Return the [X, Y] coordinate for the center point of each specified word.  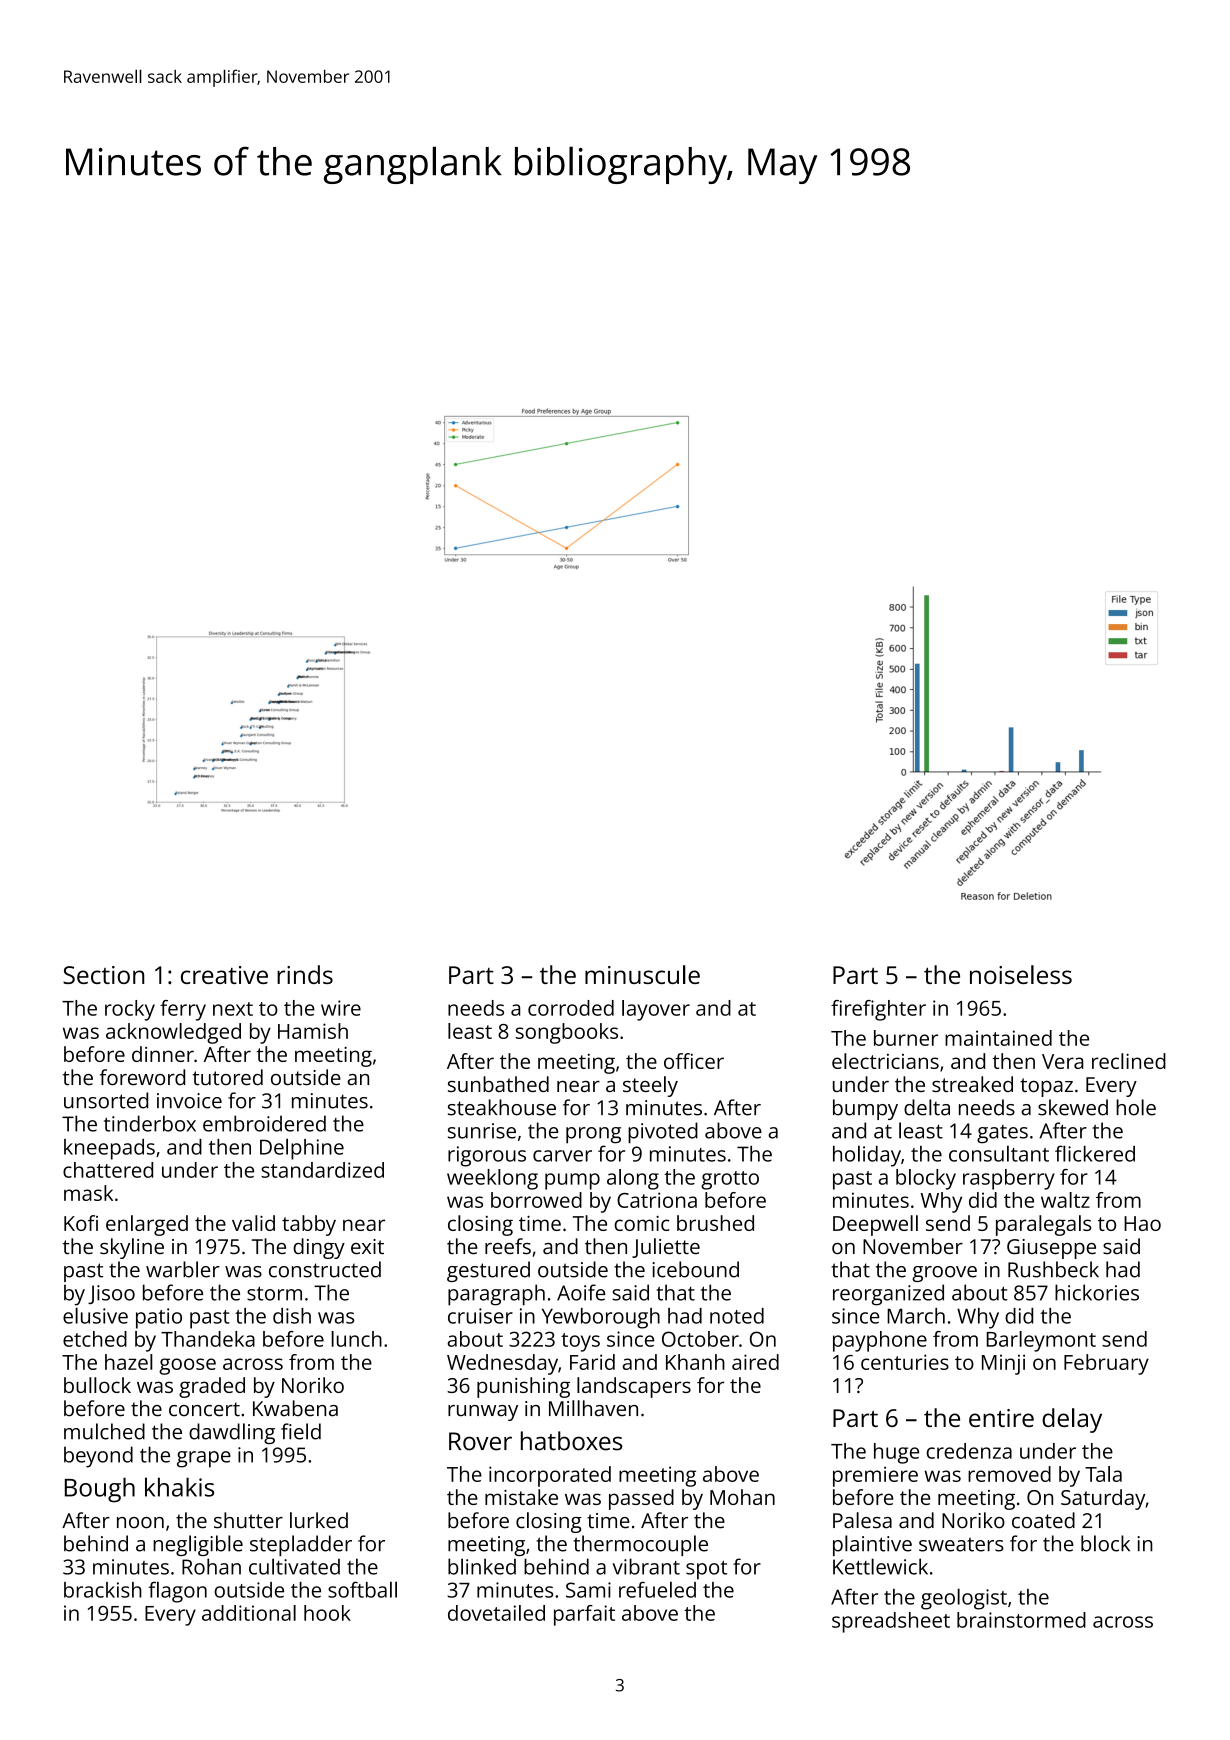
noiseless [1021, 974]
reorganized [888, 1295]
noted [737, 1316]
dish [292, 1316]
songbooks [567, 1033]
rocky [130, 1010]
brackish [103, 1590]
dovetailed [496, 1613]
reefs [508, 1246]
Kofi [81, 1223]
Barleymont [1041, 1341]
